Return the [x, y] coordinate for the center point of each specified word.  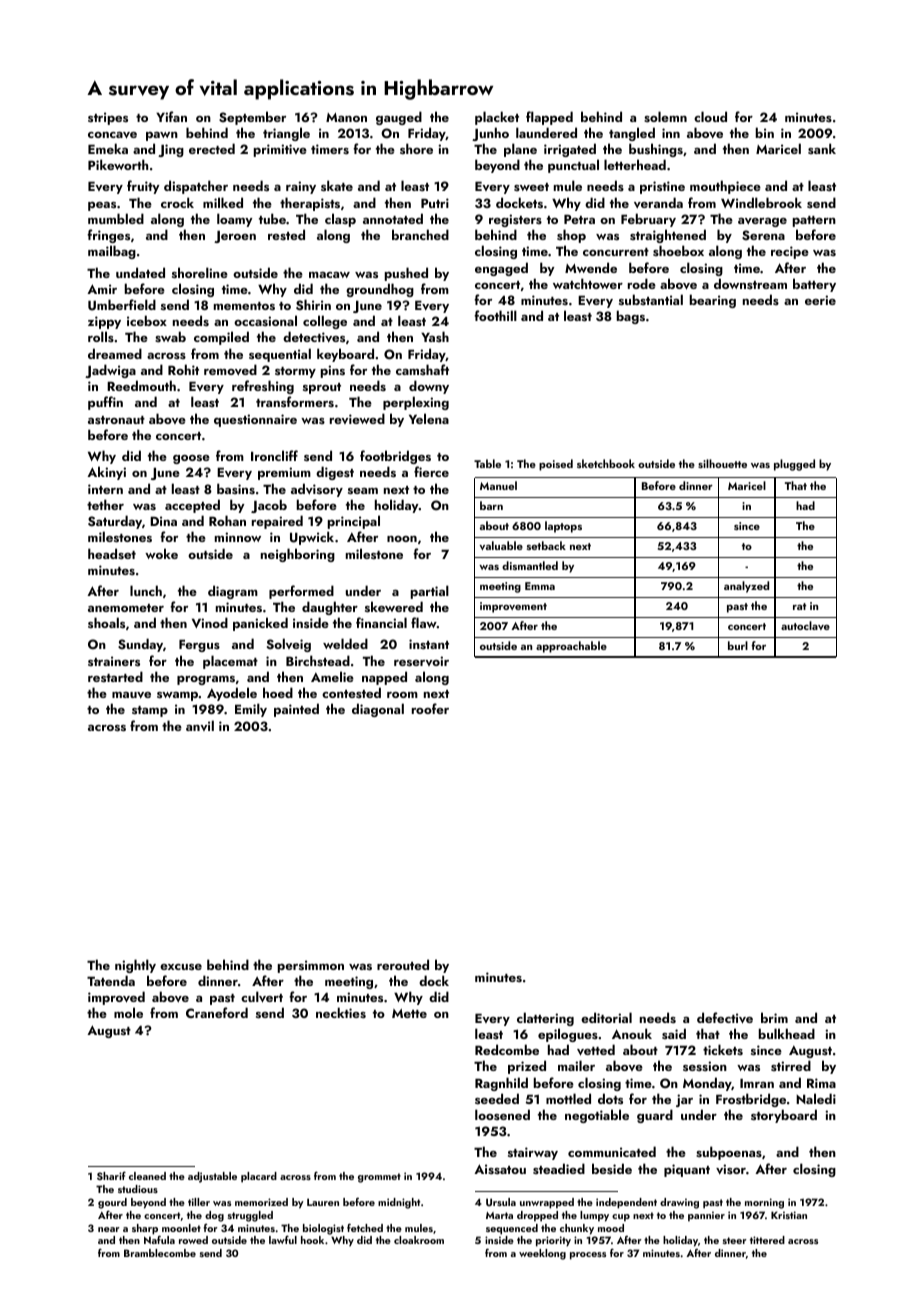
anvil [200, 725]
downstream [750, 283]
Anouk [632, 1033]
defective [725, 1018]
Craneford [217, 1012]
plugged [794, 465]
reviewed [357, 418]
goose [191, 459]
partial [430, 592]
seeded [497, 1098]
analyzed [746, 587]
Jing [171, 150]
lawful [283, 1239]
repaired [277, 522]
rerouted [403, 964]
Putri [435, 203]
